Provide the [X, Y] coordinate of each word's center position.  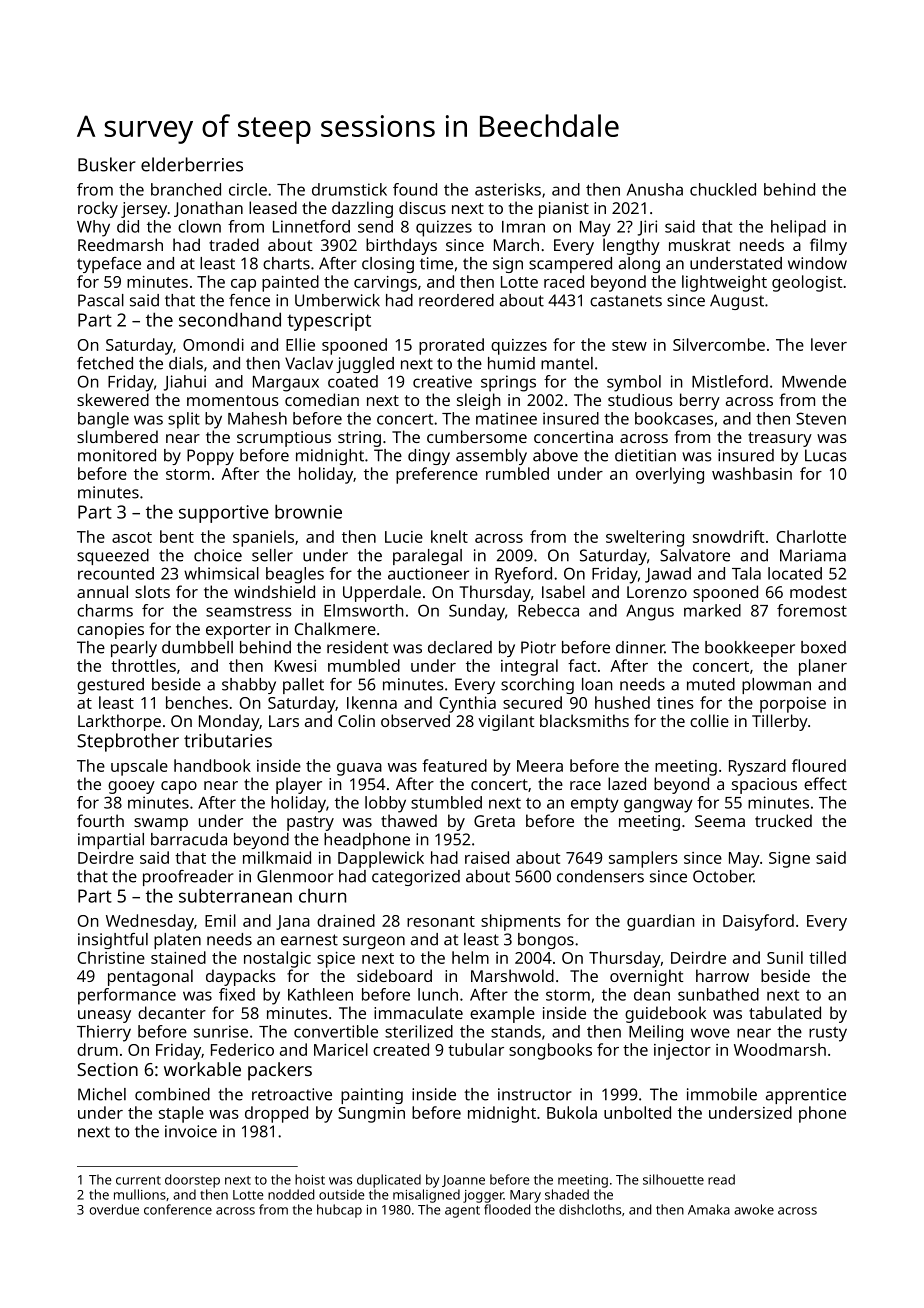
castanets [626, 301]
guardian [661, 922]
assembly [491, 457]
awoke [754, 1209]
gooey [131, 787]
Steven [821, 418]
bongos [546, 941]
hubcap [339, 1211]
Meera [540, 766]
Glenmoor [295, 876]
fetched [105, 363]
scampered [570, 265]
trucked [783, 820]
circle [248, 189]
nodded [291, 1194]
